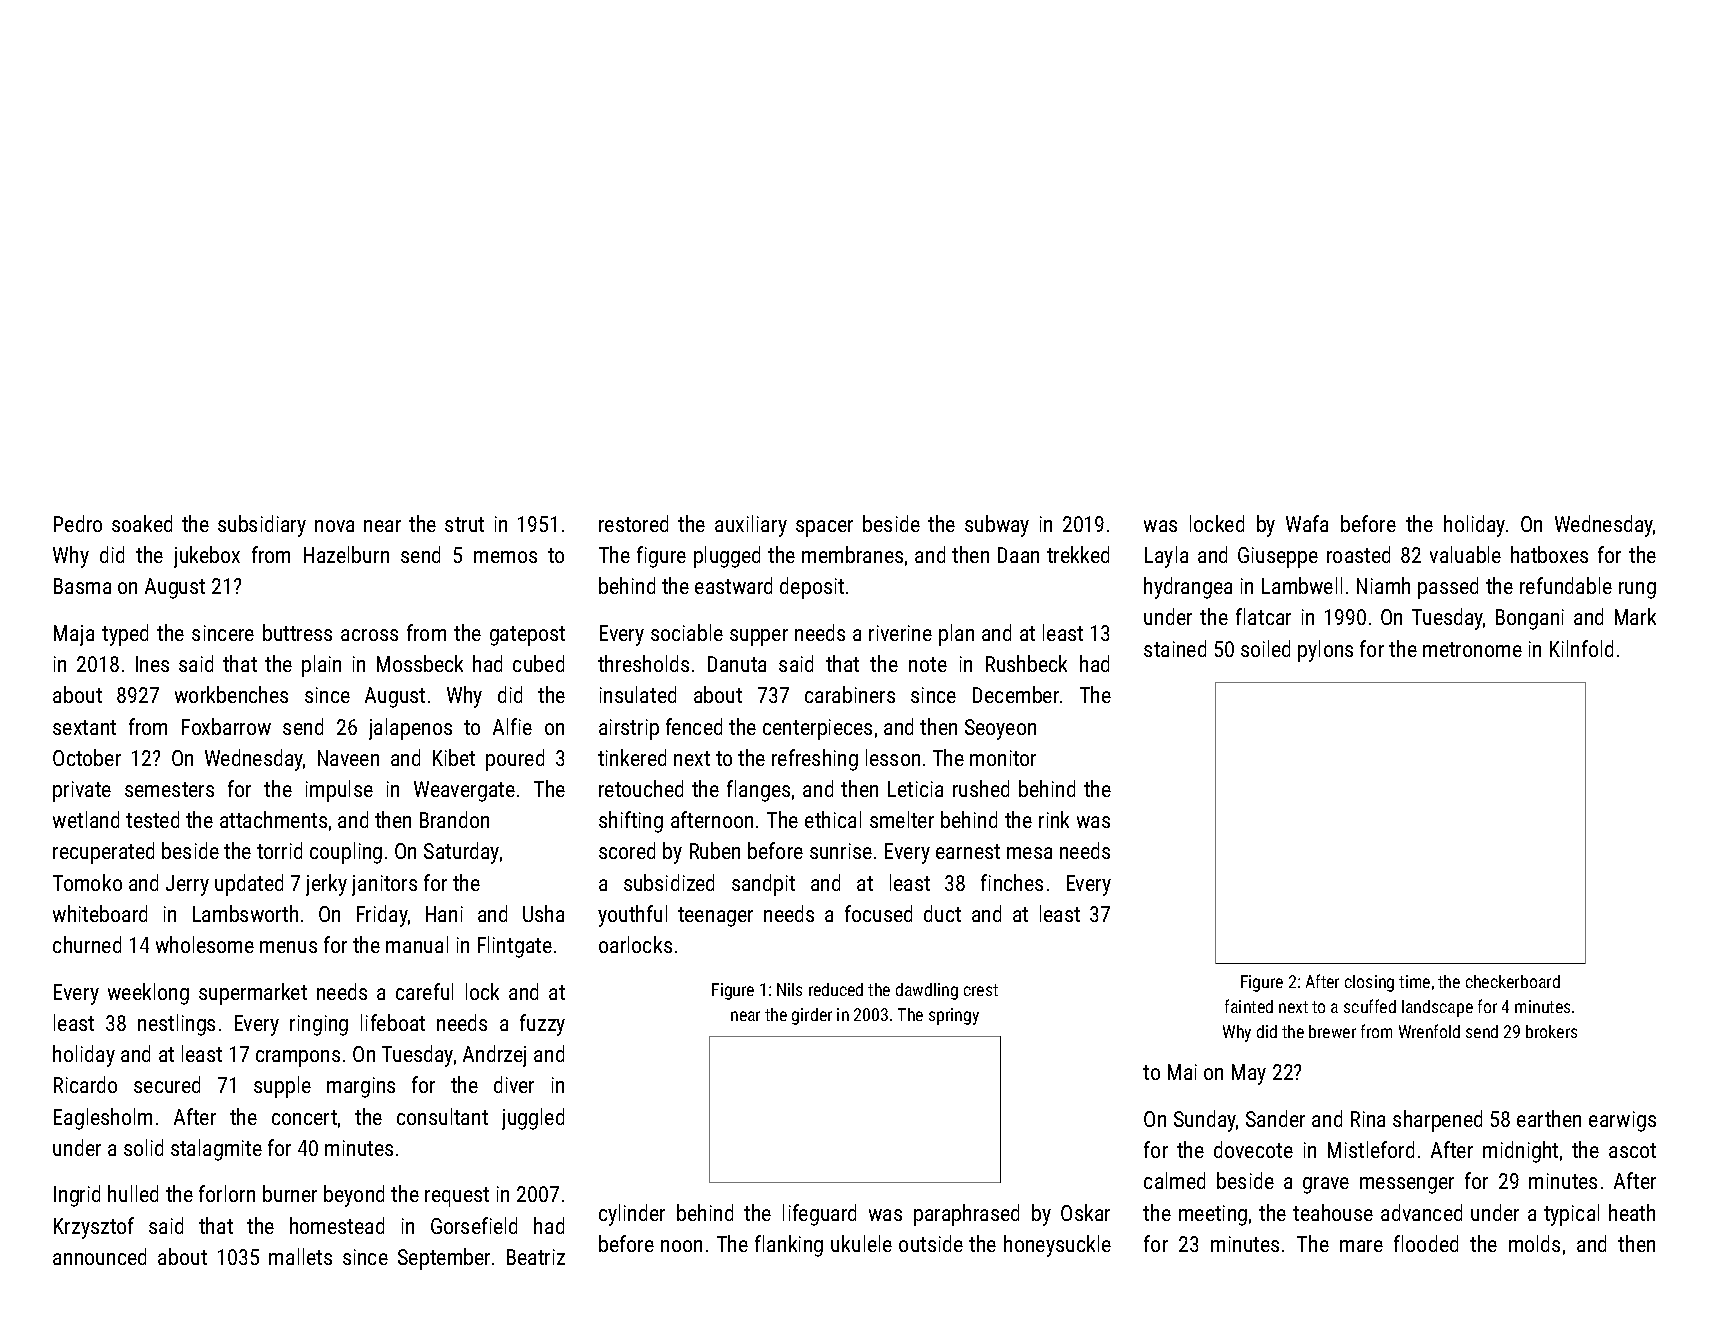  Describe the element at coordinates (1326, 1185) in the screenshot. I see `grave` at that location.
